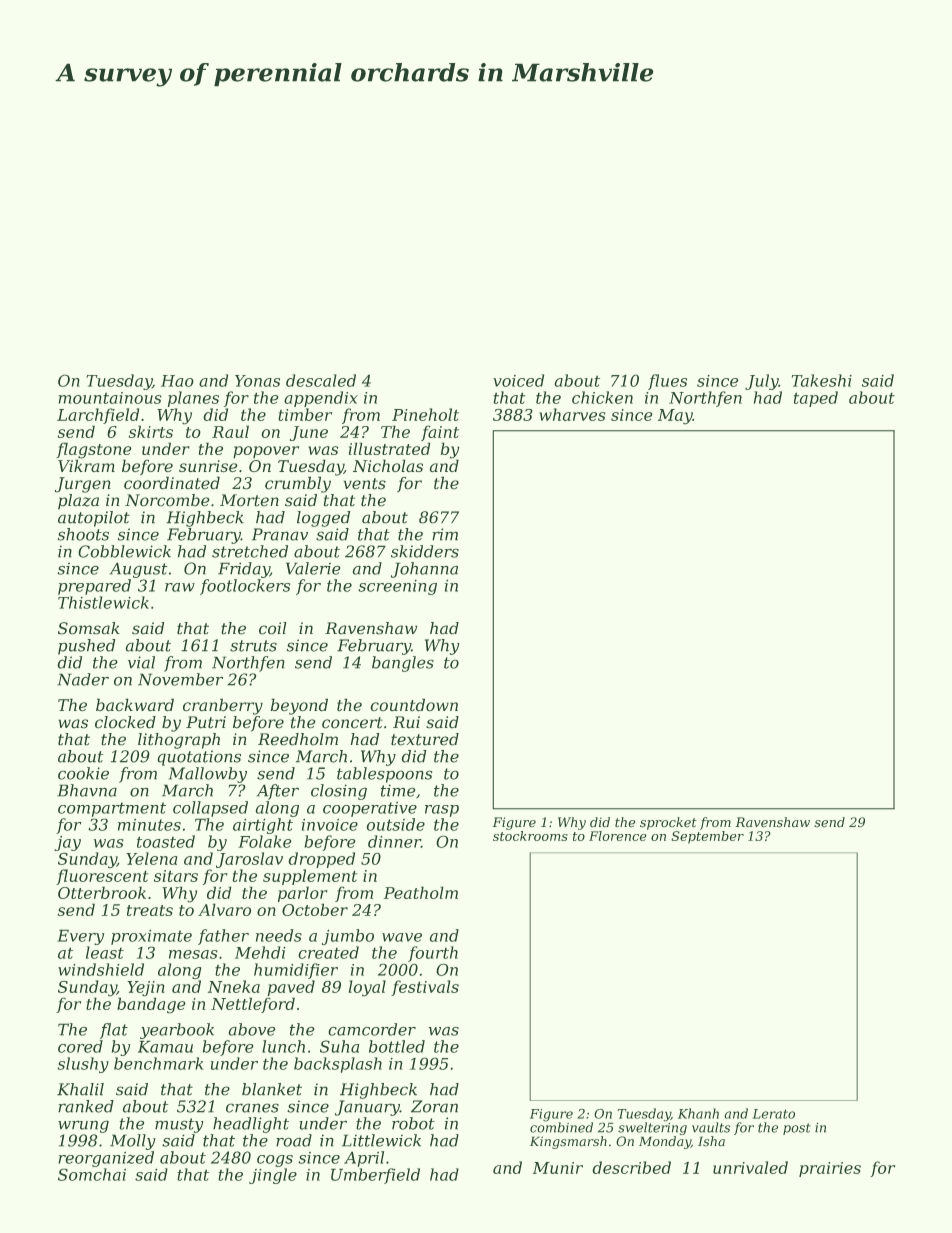 This document has width=952, height=1233. I want to click on July, so click(762, 382).
